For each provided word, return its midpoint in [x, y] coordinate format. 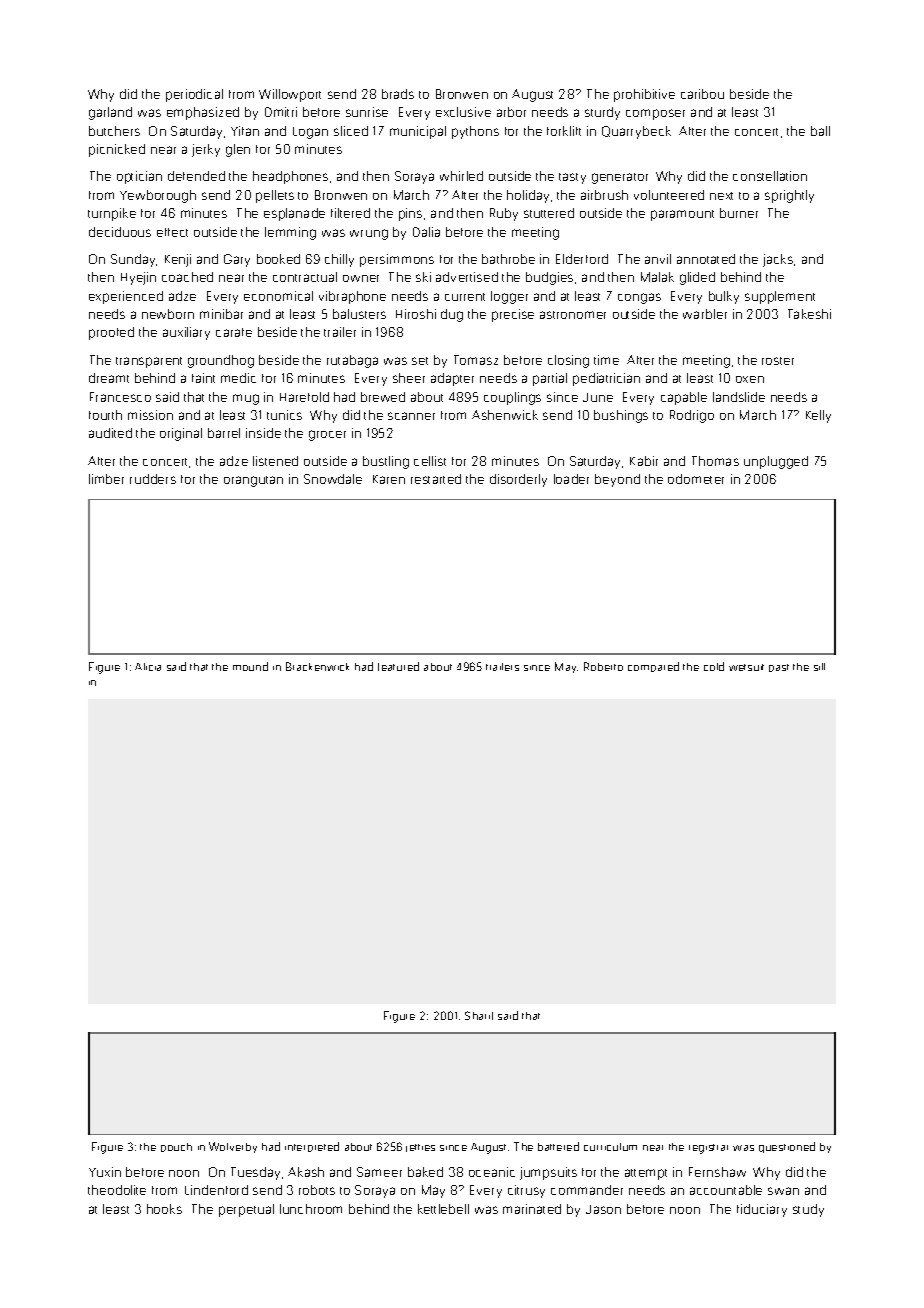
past [779, 668]
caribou [702, 94]
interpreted [312, 1147]
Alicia [148, 667]
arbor [511, 112]
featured [398, 666]
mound [250, 666]
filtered [350, 213]
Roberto [603, 666]
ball [820, 131]
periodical [194, 95]
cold [714, 666]
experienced [126, 297]
